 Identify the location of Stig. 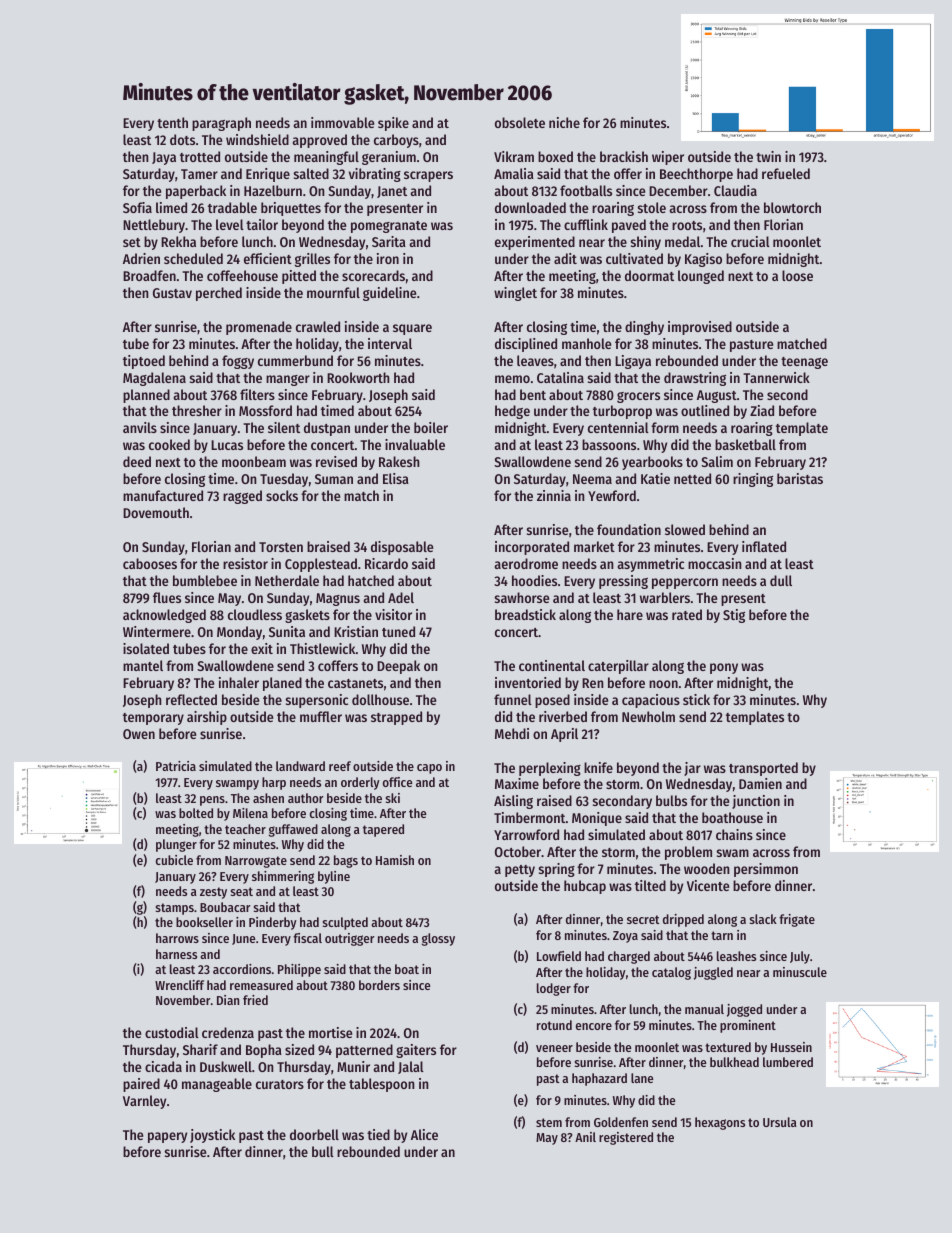
(734, 616).
